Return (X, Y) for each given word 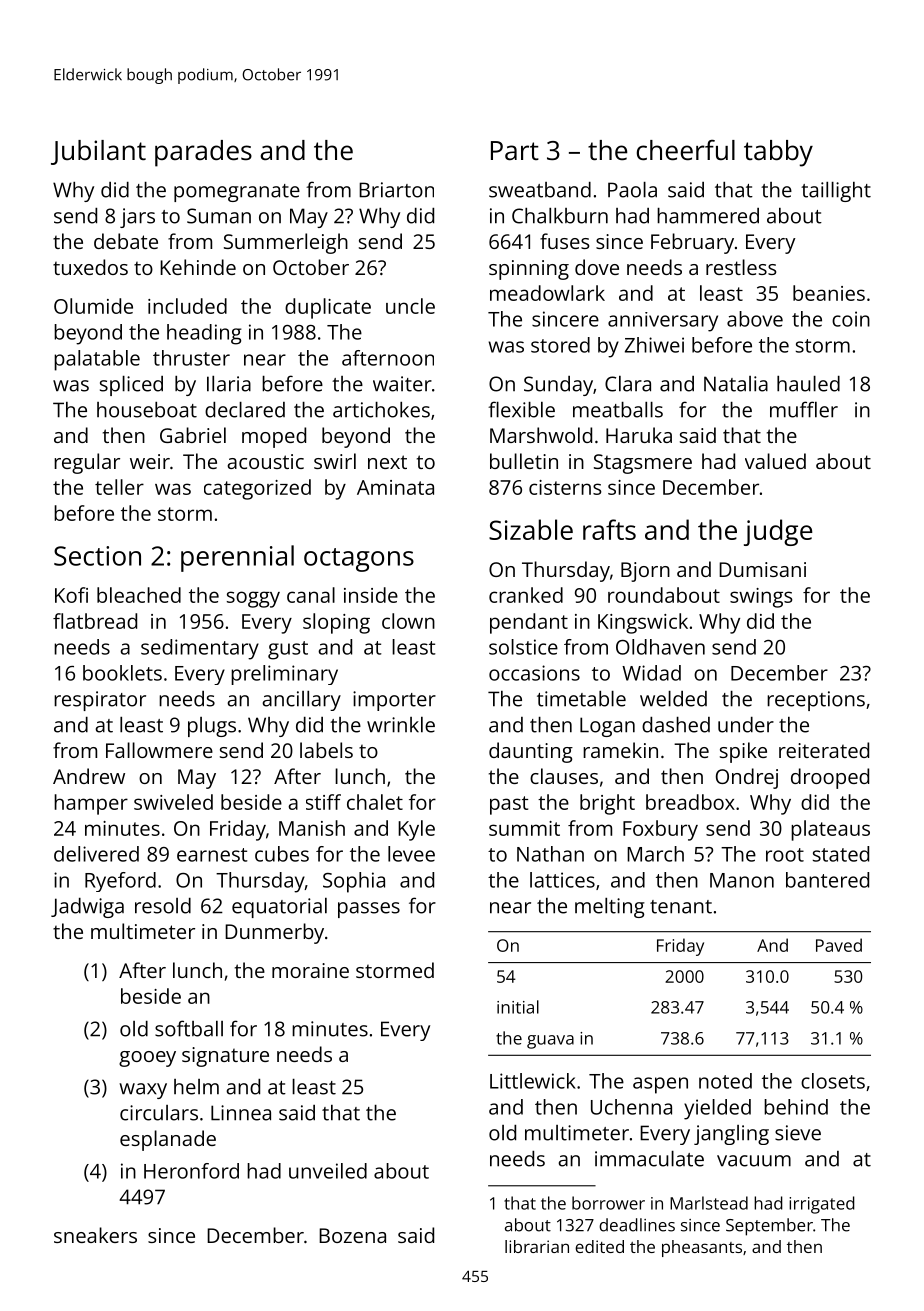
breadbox (690, 802)
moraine (310, 970)
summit (524, 828)
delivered (96, 854)
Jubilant (98, 152)
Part (515, 150)
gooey (147, 1059)
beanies (829, 293)
